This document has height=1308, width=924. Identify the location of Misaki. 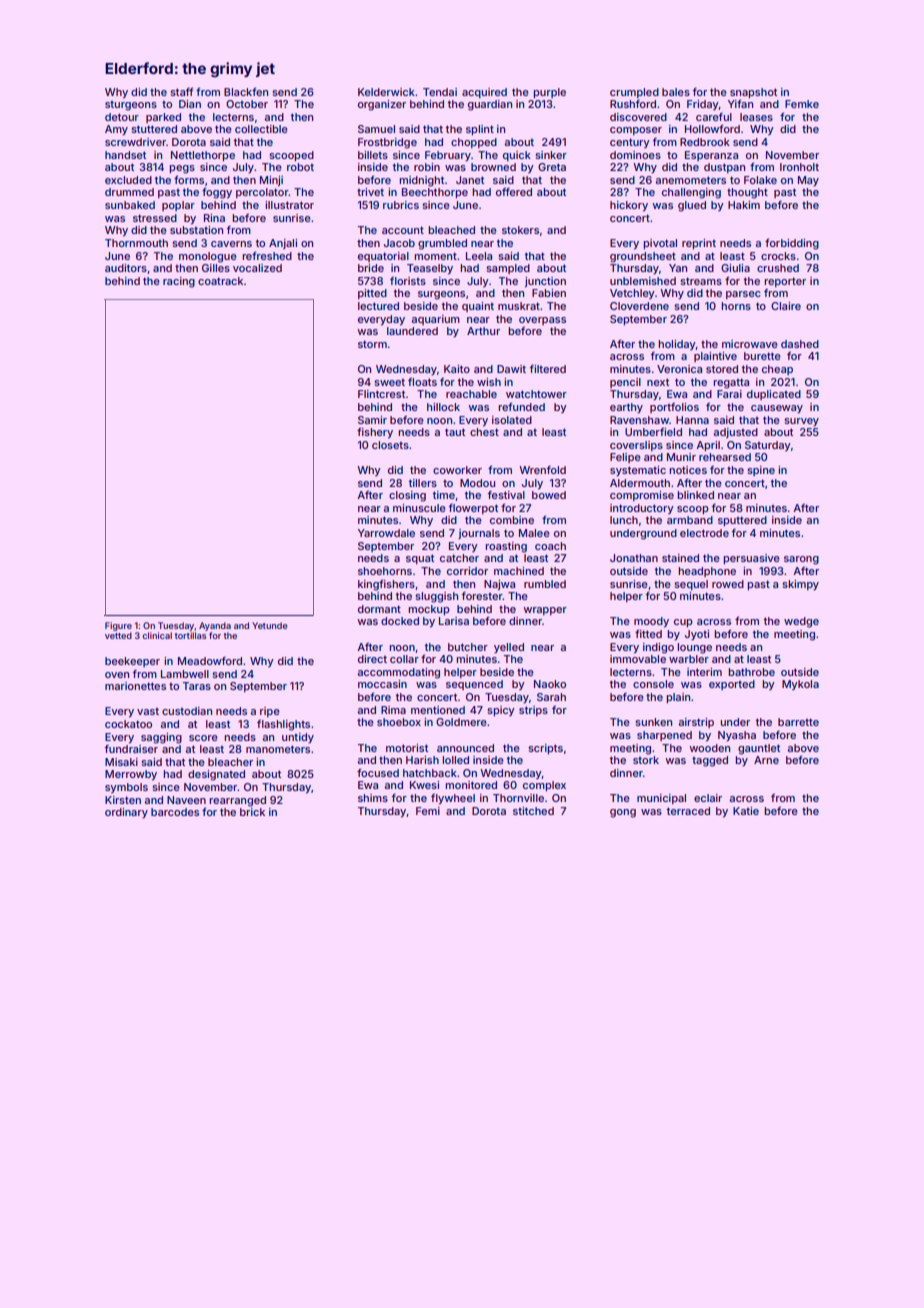
(121, 762).
